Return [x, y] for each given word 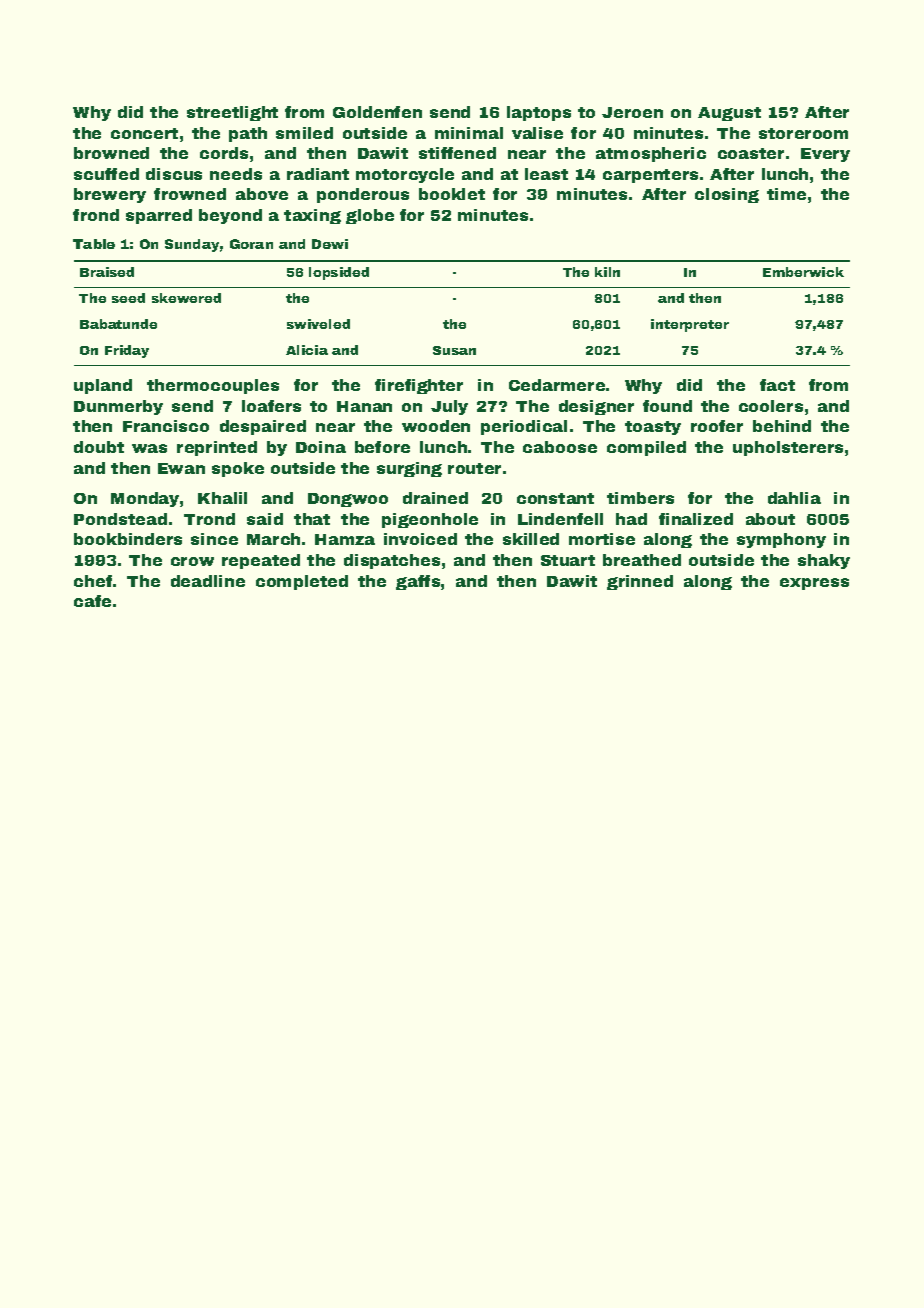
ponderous [363, 195]
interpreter [690, 325]
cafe [92, 601]
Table [94, 244]
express [814, 584]
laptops [539, 113]
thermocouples [213, 386]
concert [144, 133]
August [729, 114]
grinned [640, 582]
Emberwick [803, 272]
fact [777, 385]
